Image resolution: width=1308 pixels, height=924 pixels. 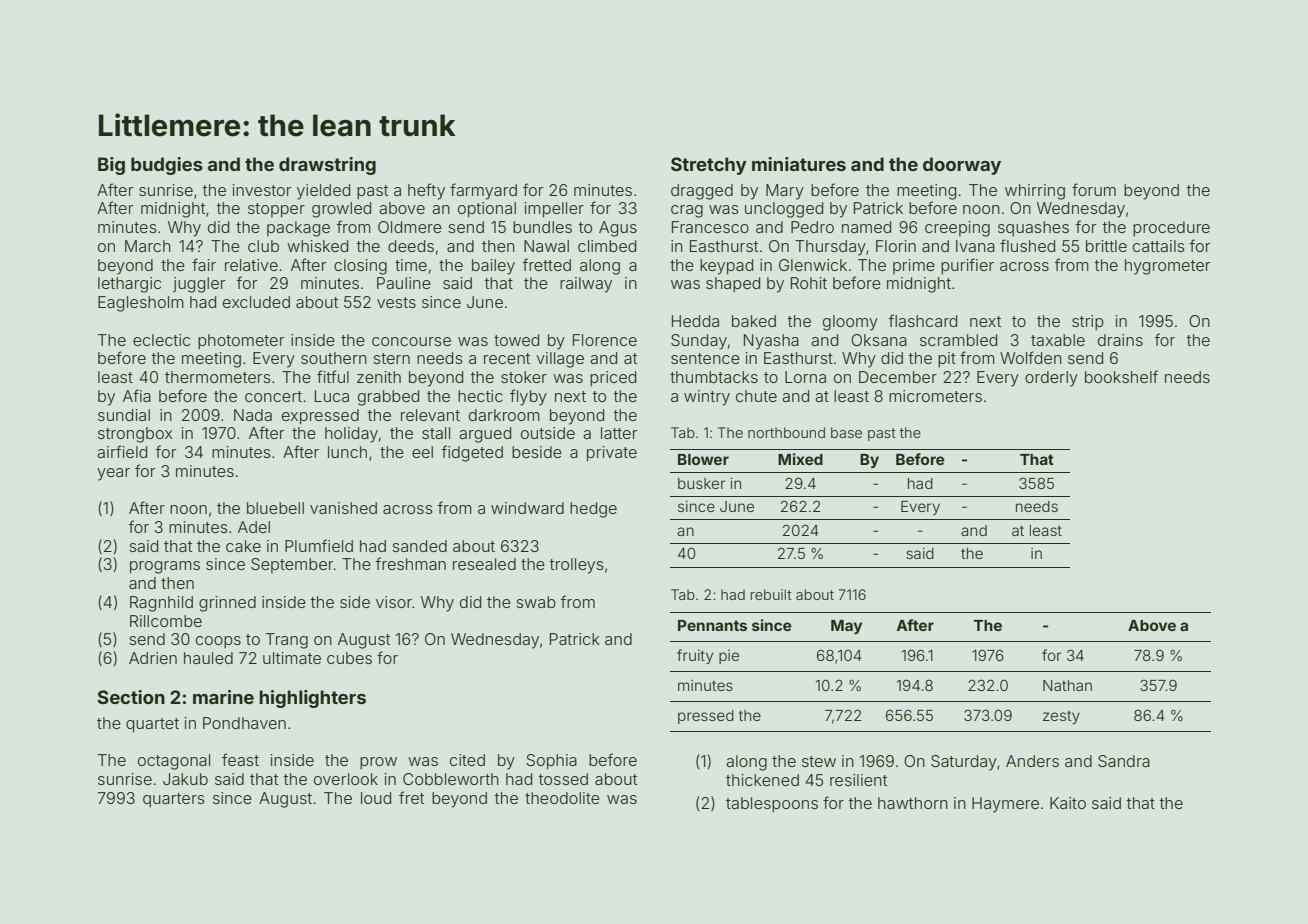 What do you see at coordinates (218, 642) in the screenshot?
I see `coops` at bounding box center [218, 642].
